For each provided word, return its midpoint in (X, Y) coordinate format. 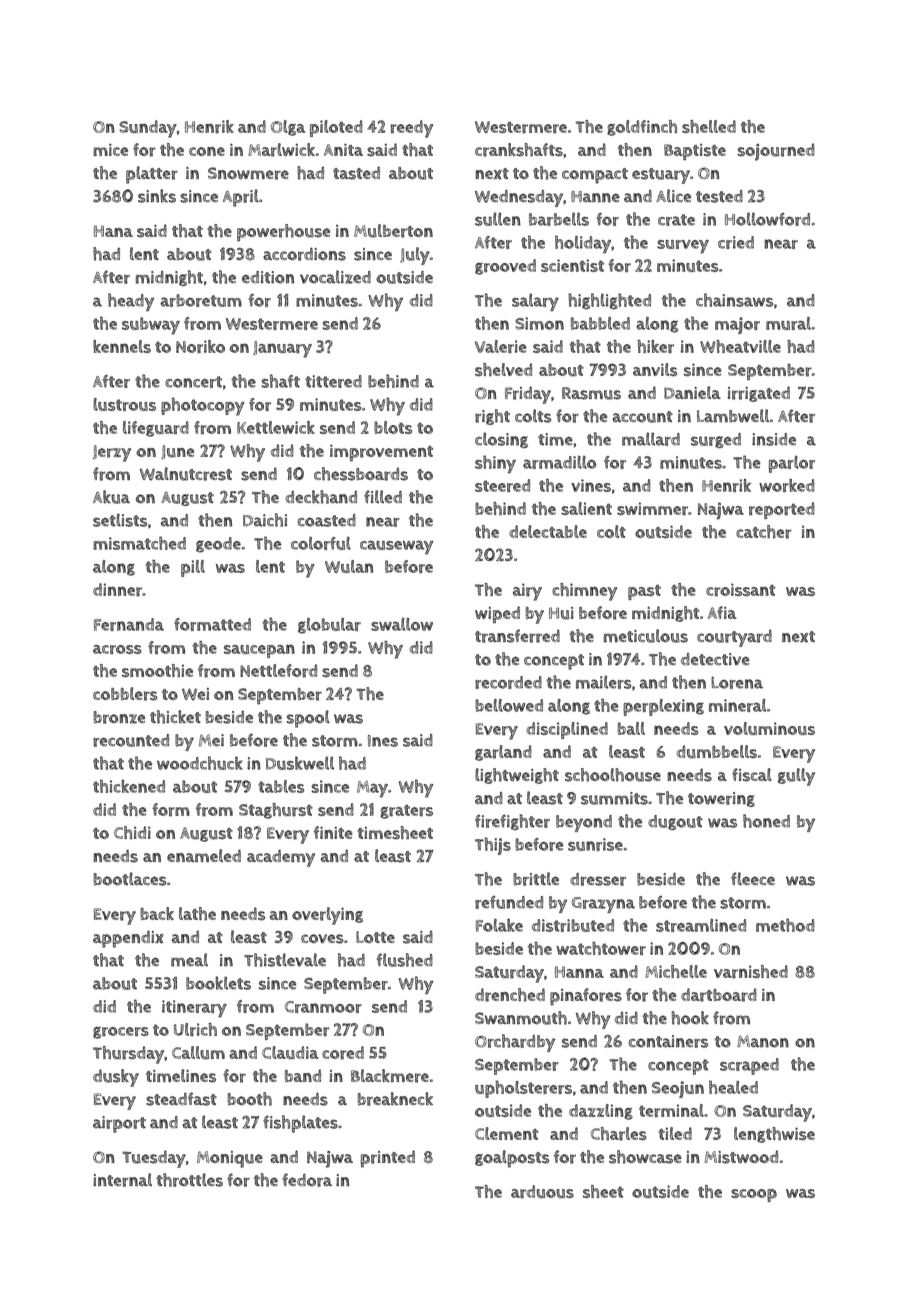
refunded (509, 902)
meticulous (646, 636)
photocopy (203, 406)
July (415, 256)
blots (393, 427)
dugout (675, 822)
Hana (113, 231)
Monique (230, 1159)
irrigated (759, 394)
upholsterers (523, 1089)
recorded (508, 682)
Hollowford (767, 219)
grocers (121, 1033)
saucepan (259, 651)
